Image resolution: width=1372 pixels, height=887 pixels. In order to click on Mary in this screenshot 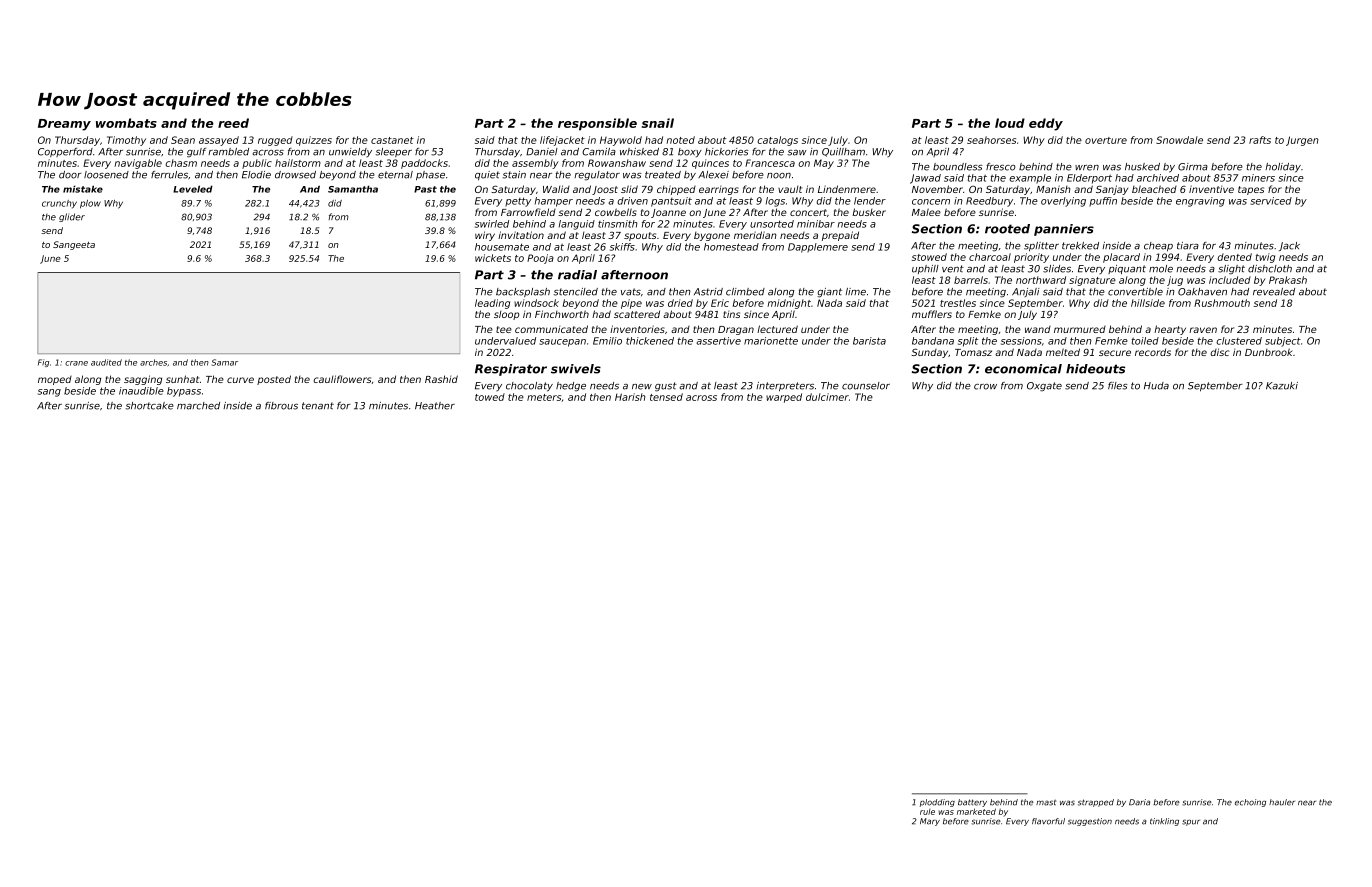, I will do `click(930, 822)`.
